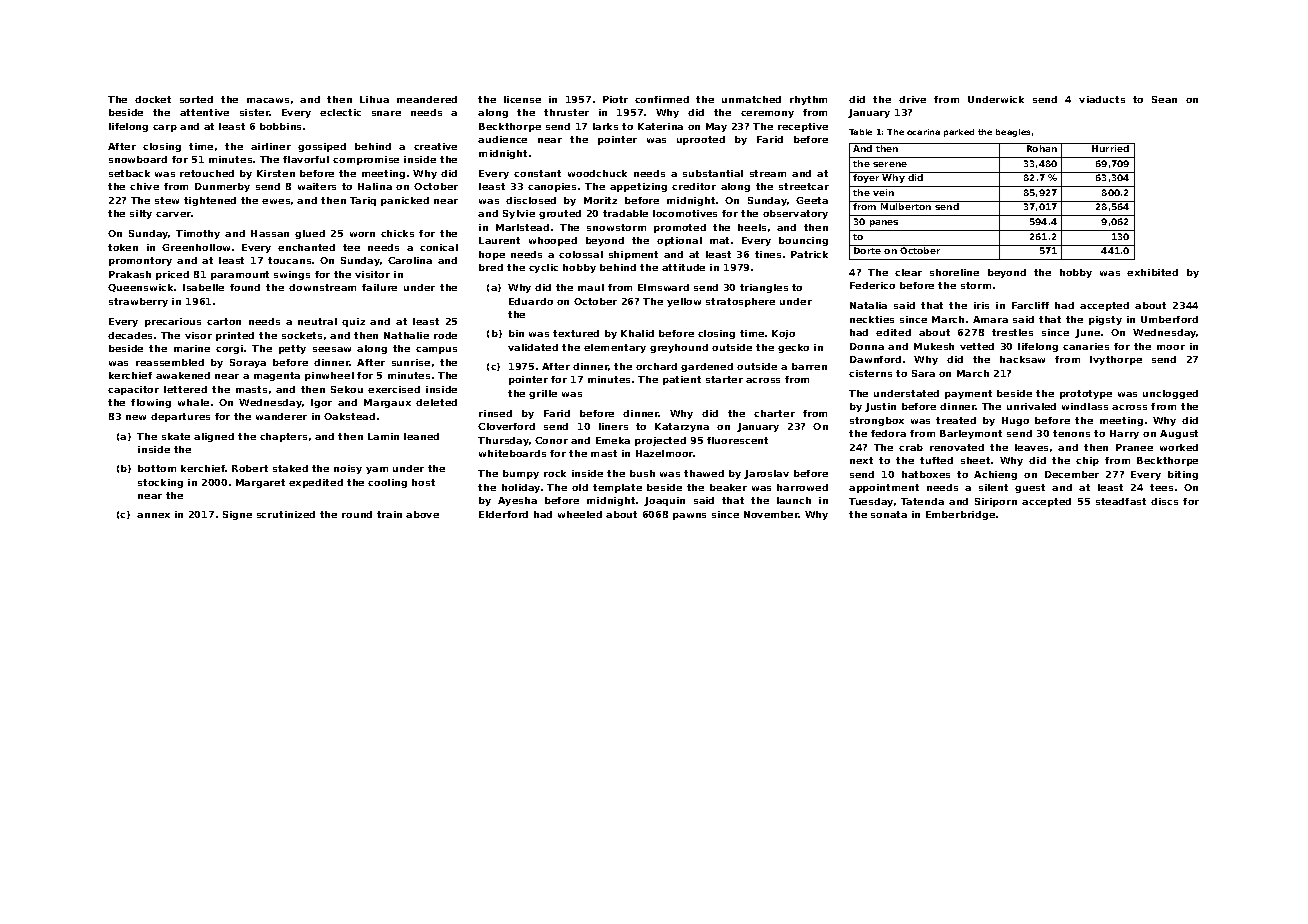 The width and height of the page is (1308, 924). Describe the element at coordinates (774, 413) in the page. I see `charter` at that location.
